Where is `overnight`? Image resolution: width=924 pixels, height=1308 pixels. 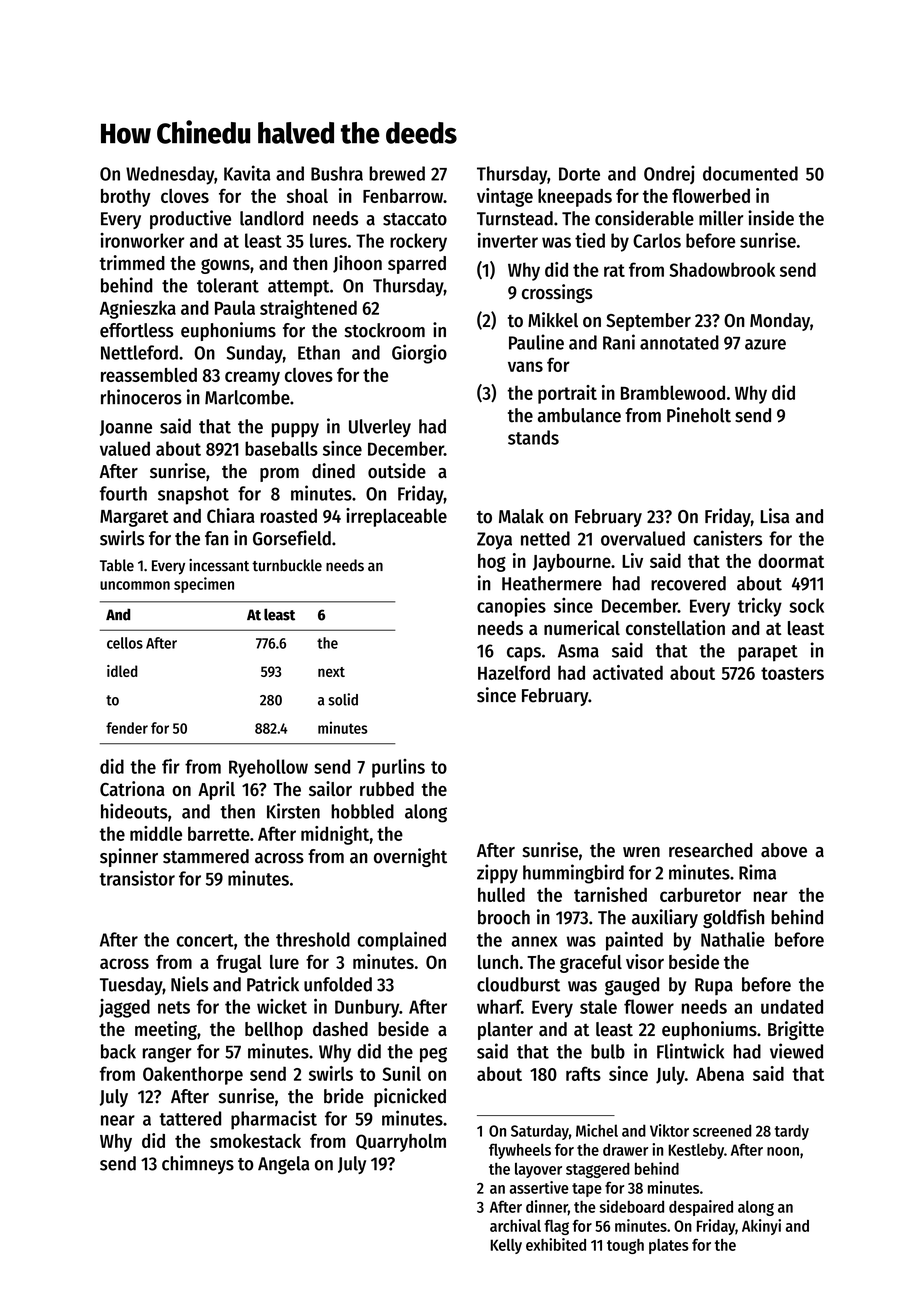 overnight is located at coordinates (410, 857).
